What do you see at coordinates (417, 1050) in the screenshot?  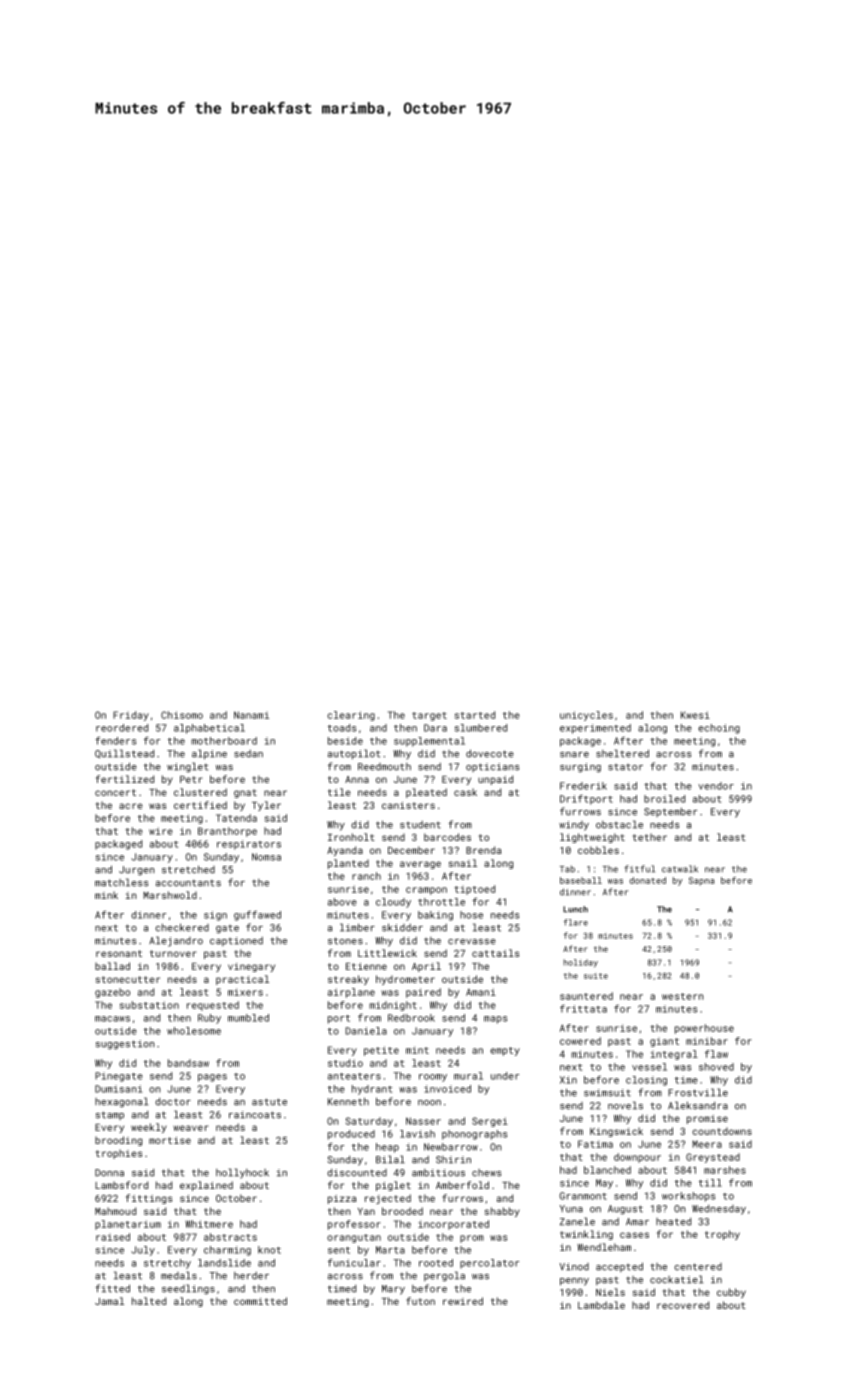 I see `mint` at bounding box center [417, 1050].
